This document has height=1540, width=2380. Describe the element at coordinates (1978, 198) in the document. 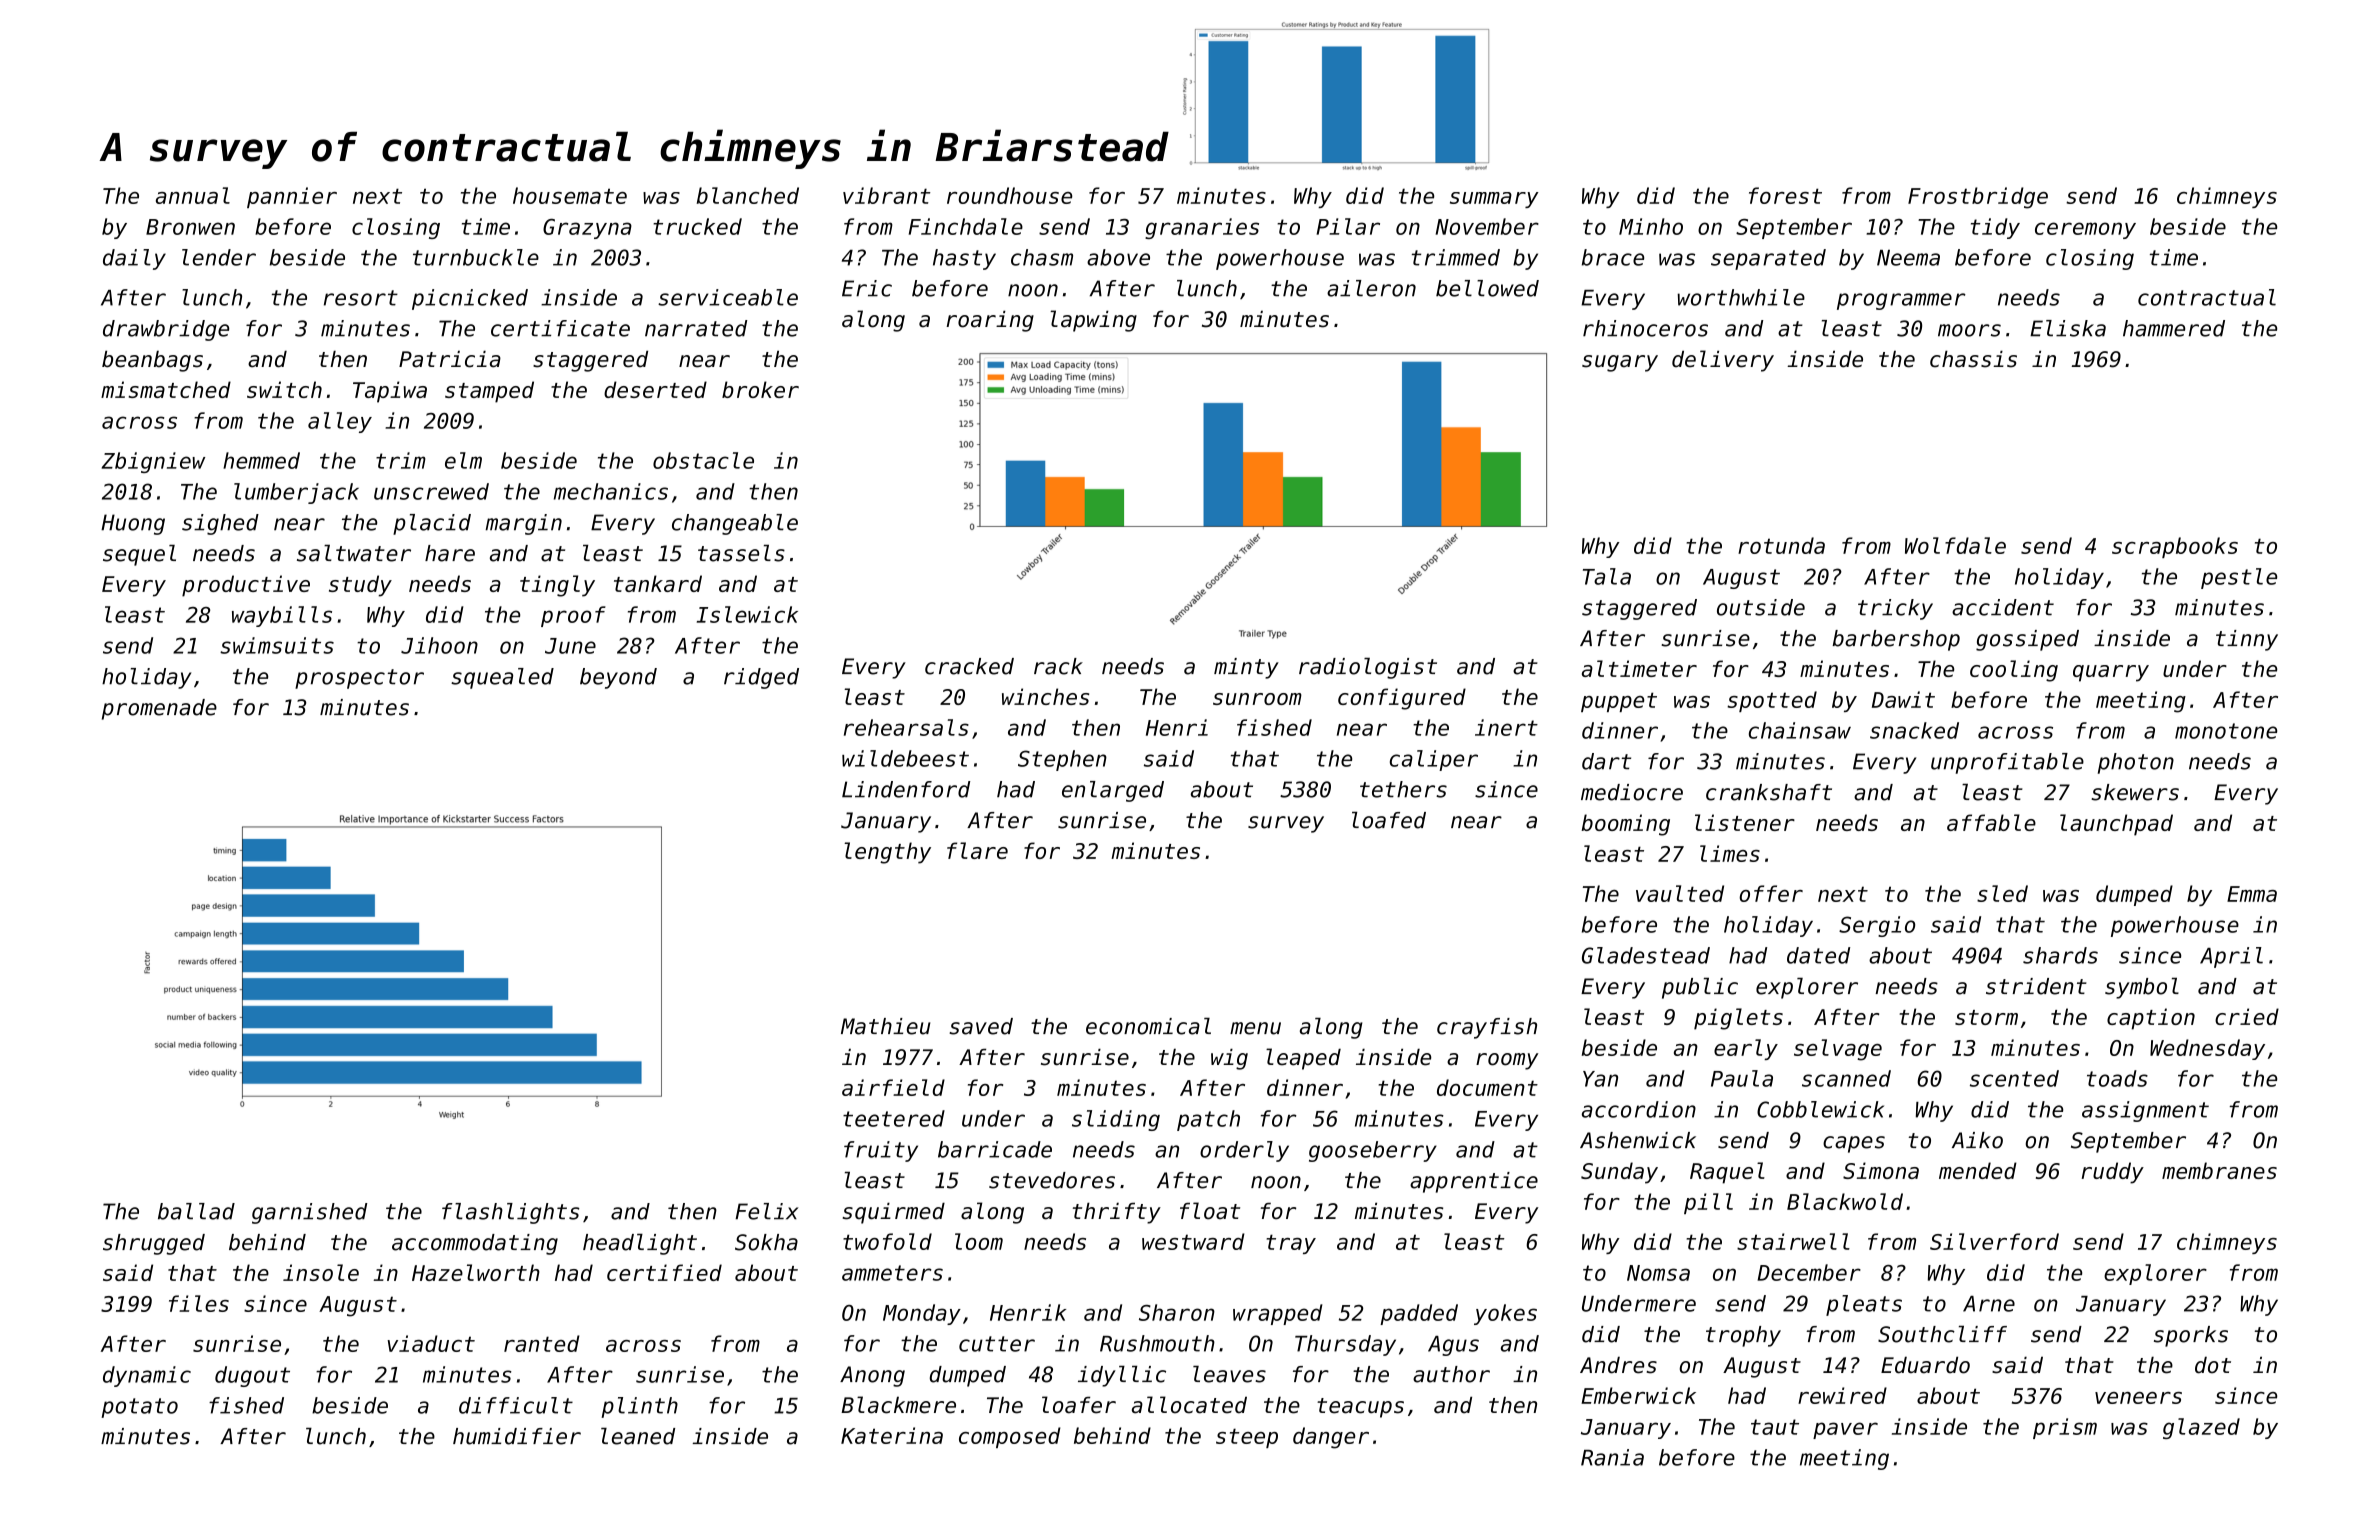

I see `Frostbridge` at that location.
